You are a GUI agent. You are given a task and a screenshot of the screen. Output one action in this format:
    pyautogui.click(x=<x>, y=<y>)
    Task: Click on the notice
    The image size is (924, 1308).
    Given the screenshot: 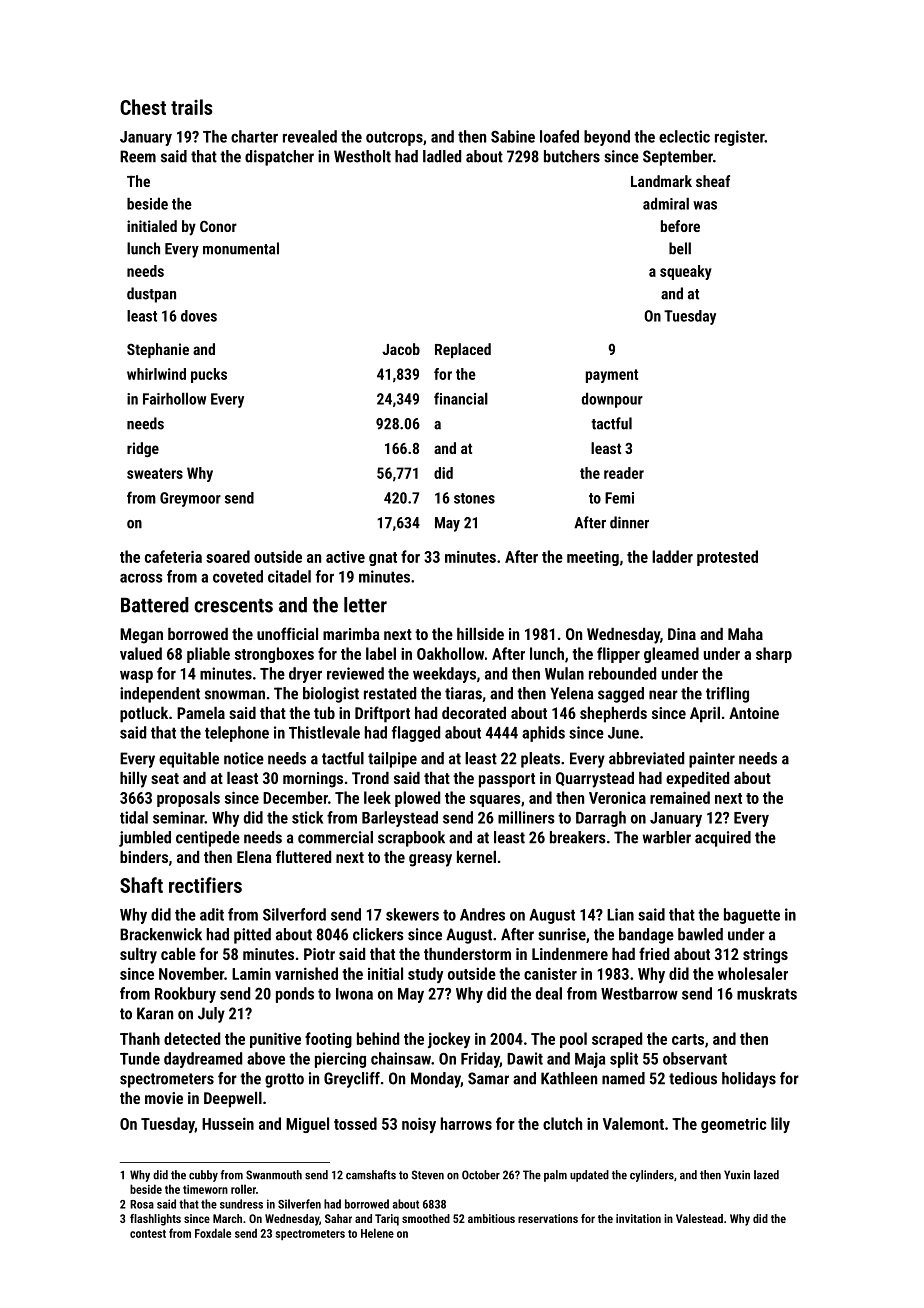 What is the action you would take?
    pyautogui.click(x=244, y=758)
